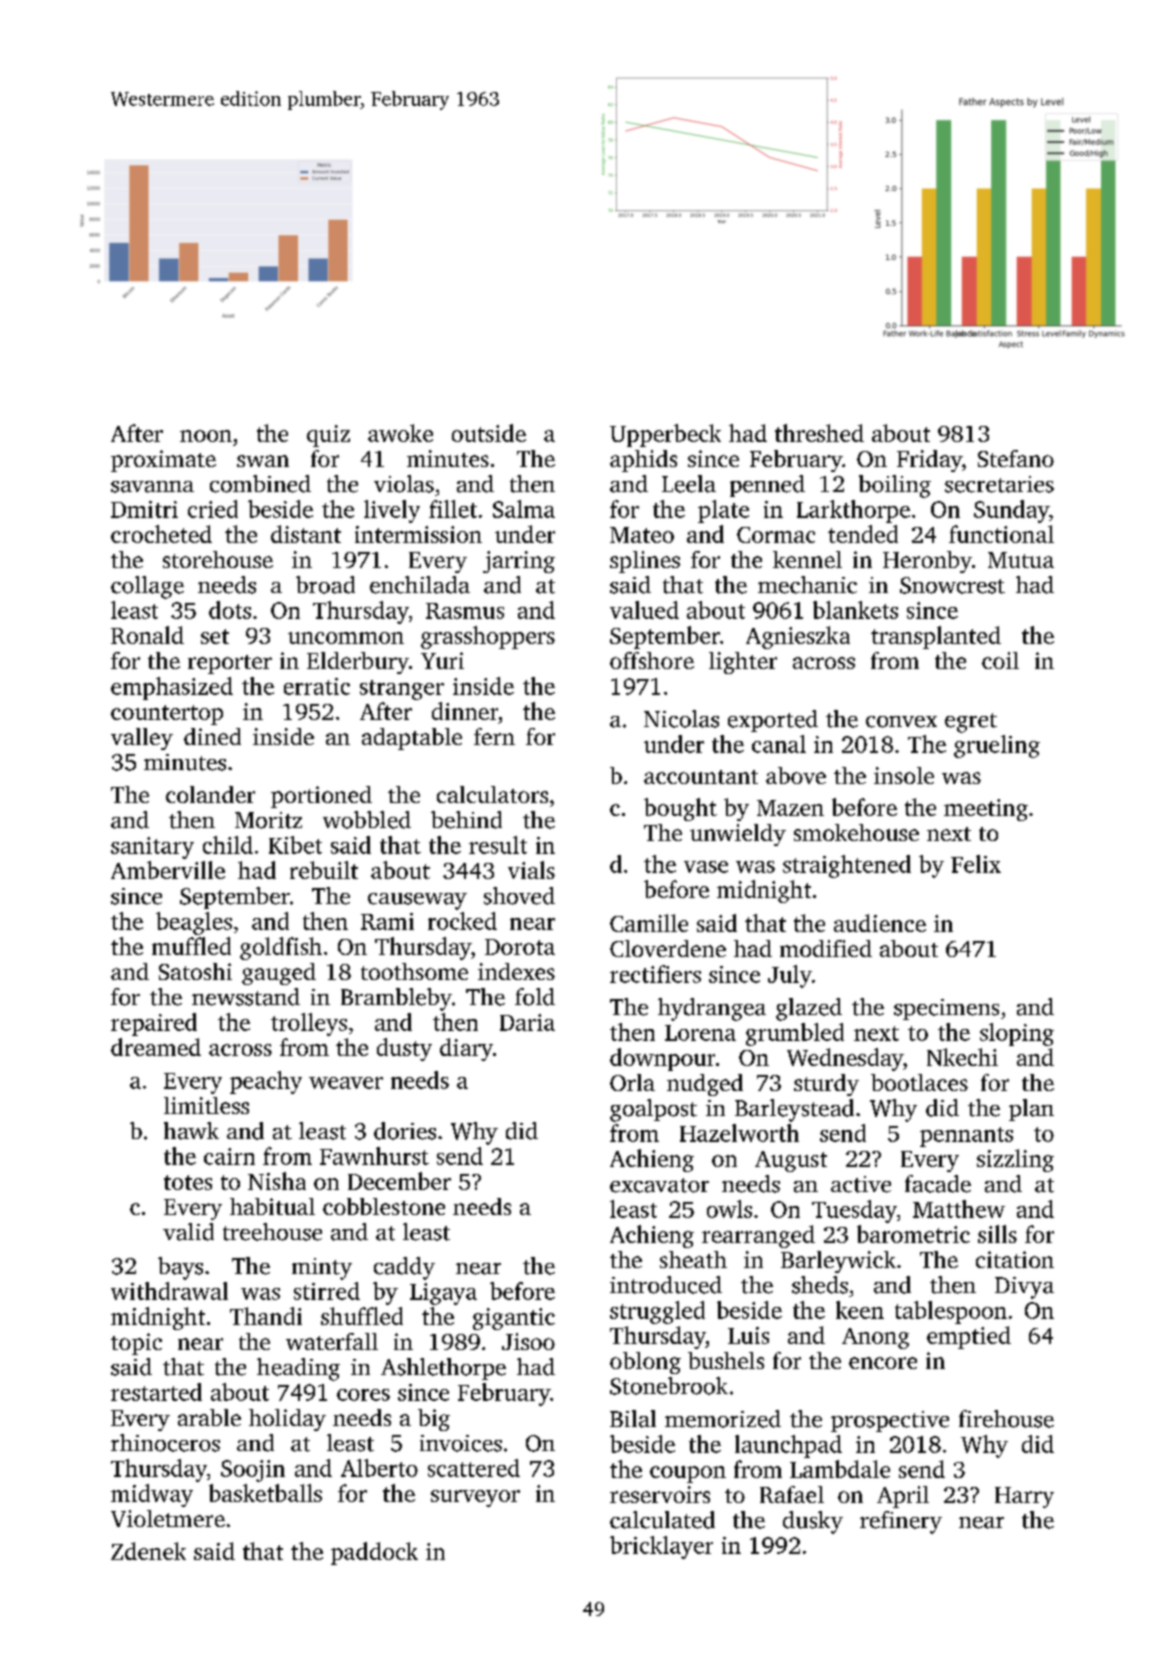 This document has height=1654, width=1165. I want to click on vials, so click(531, 870).
